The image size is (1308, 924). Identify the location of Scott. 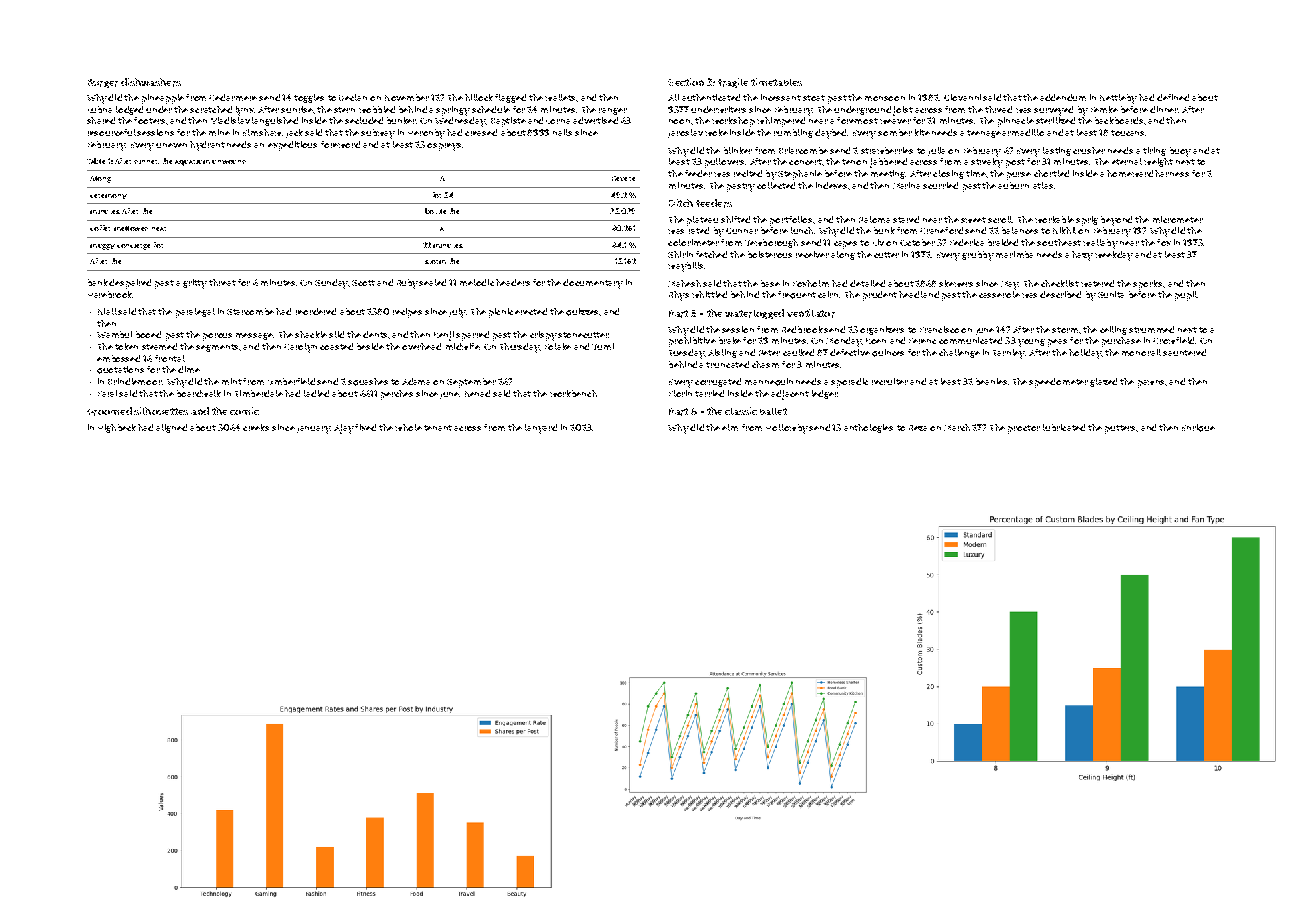
(363, 283).
